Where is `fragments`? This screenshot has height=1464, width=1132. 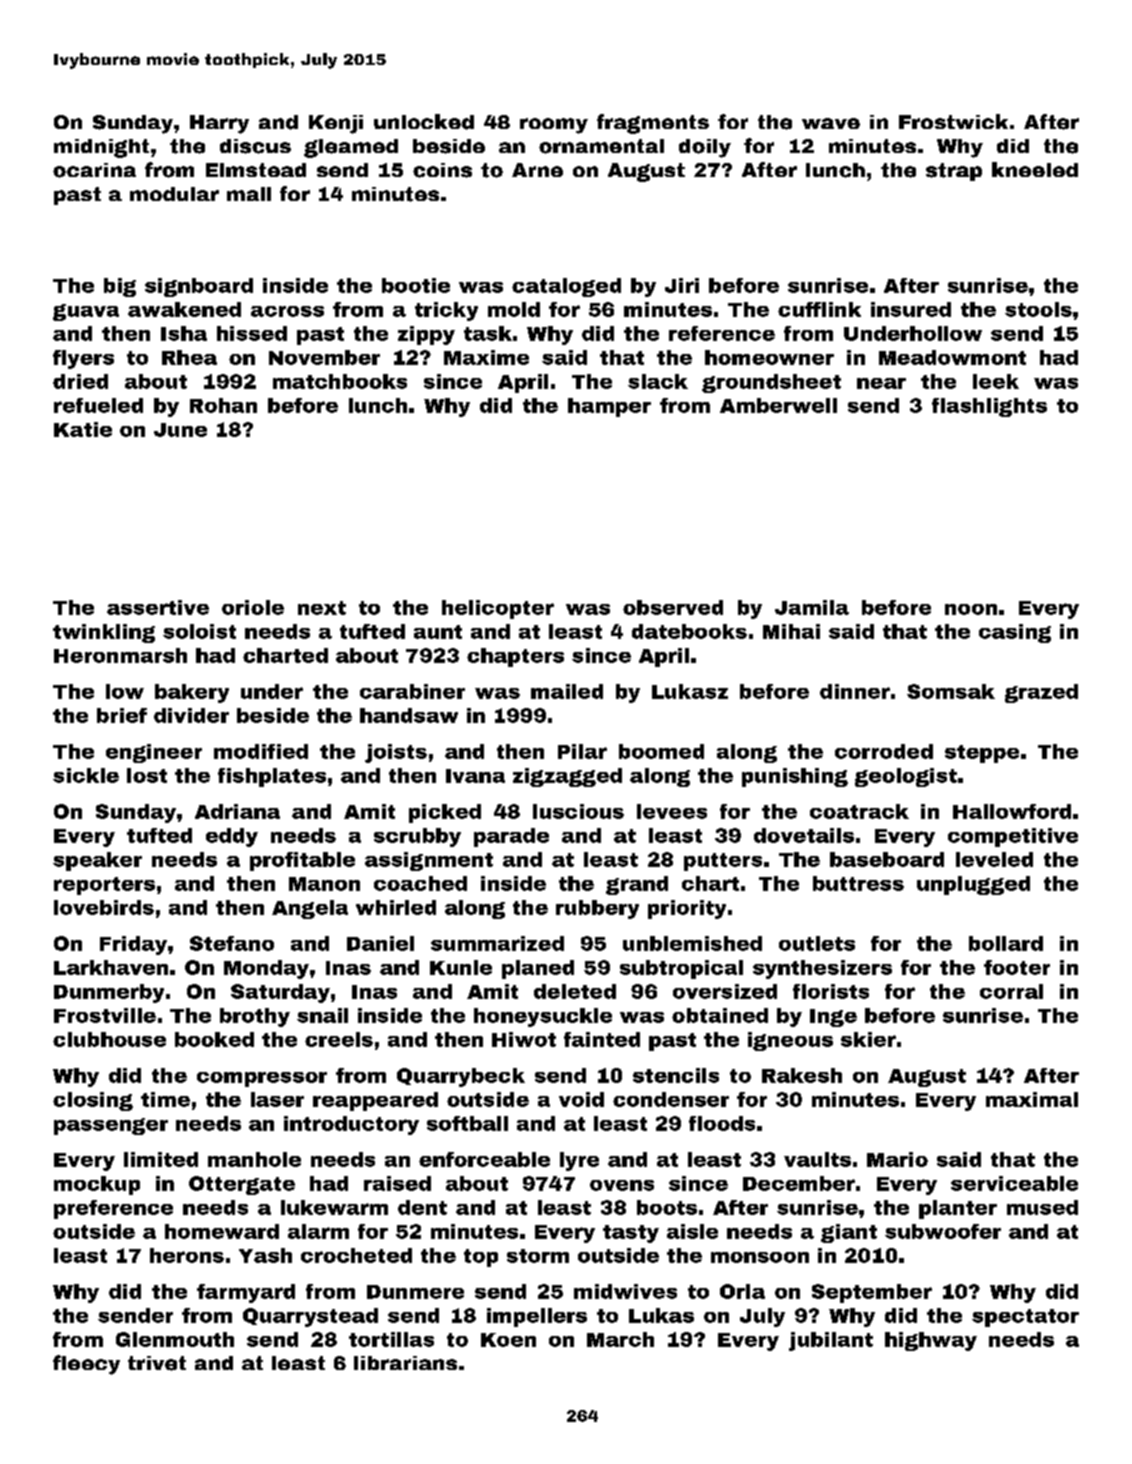
fragments is located at coordinates (653, 124).
